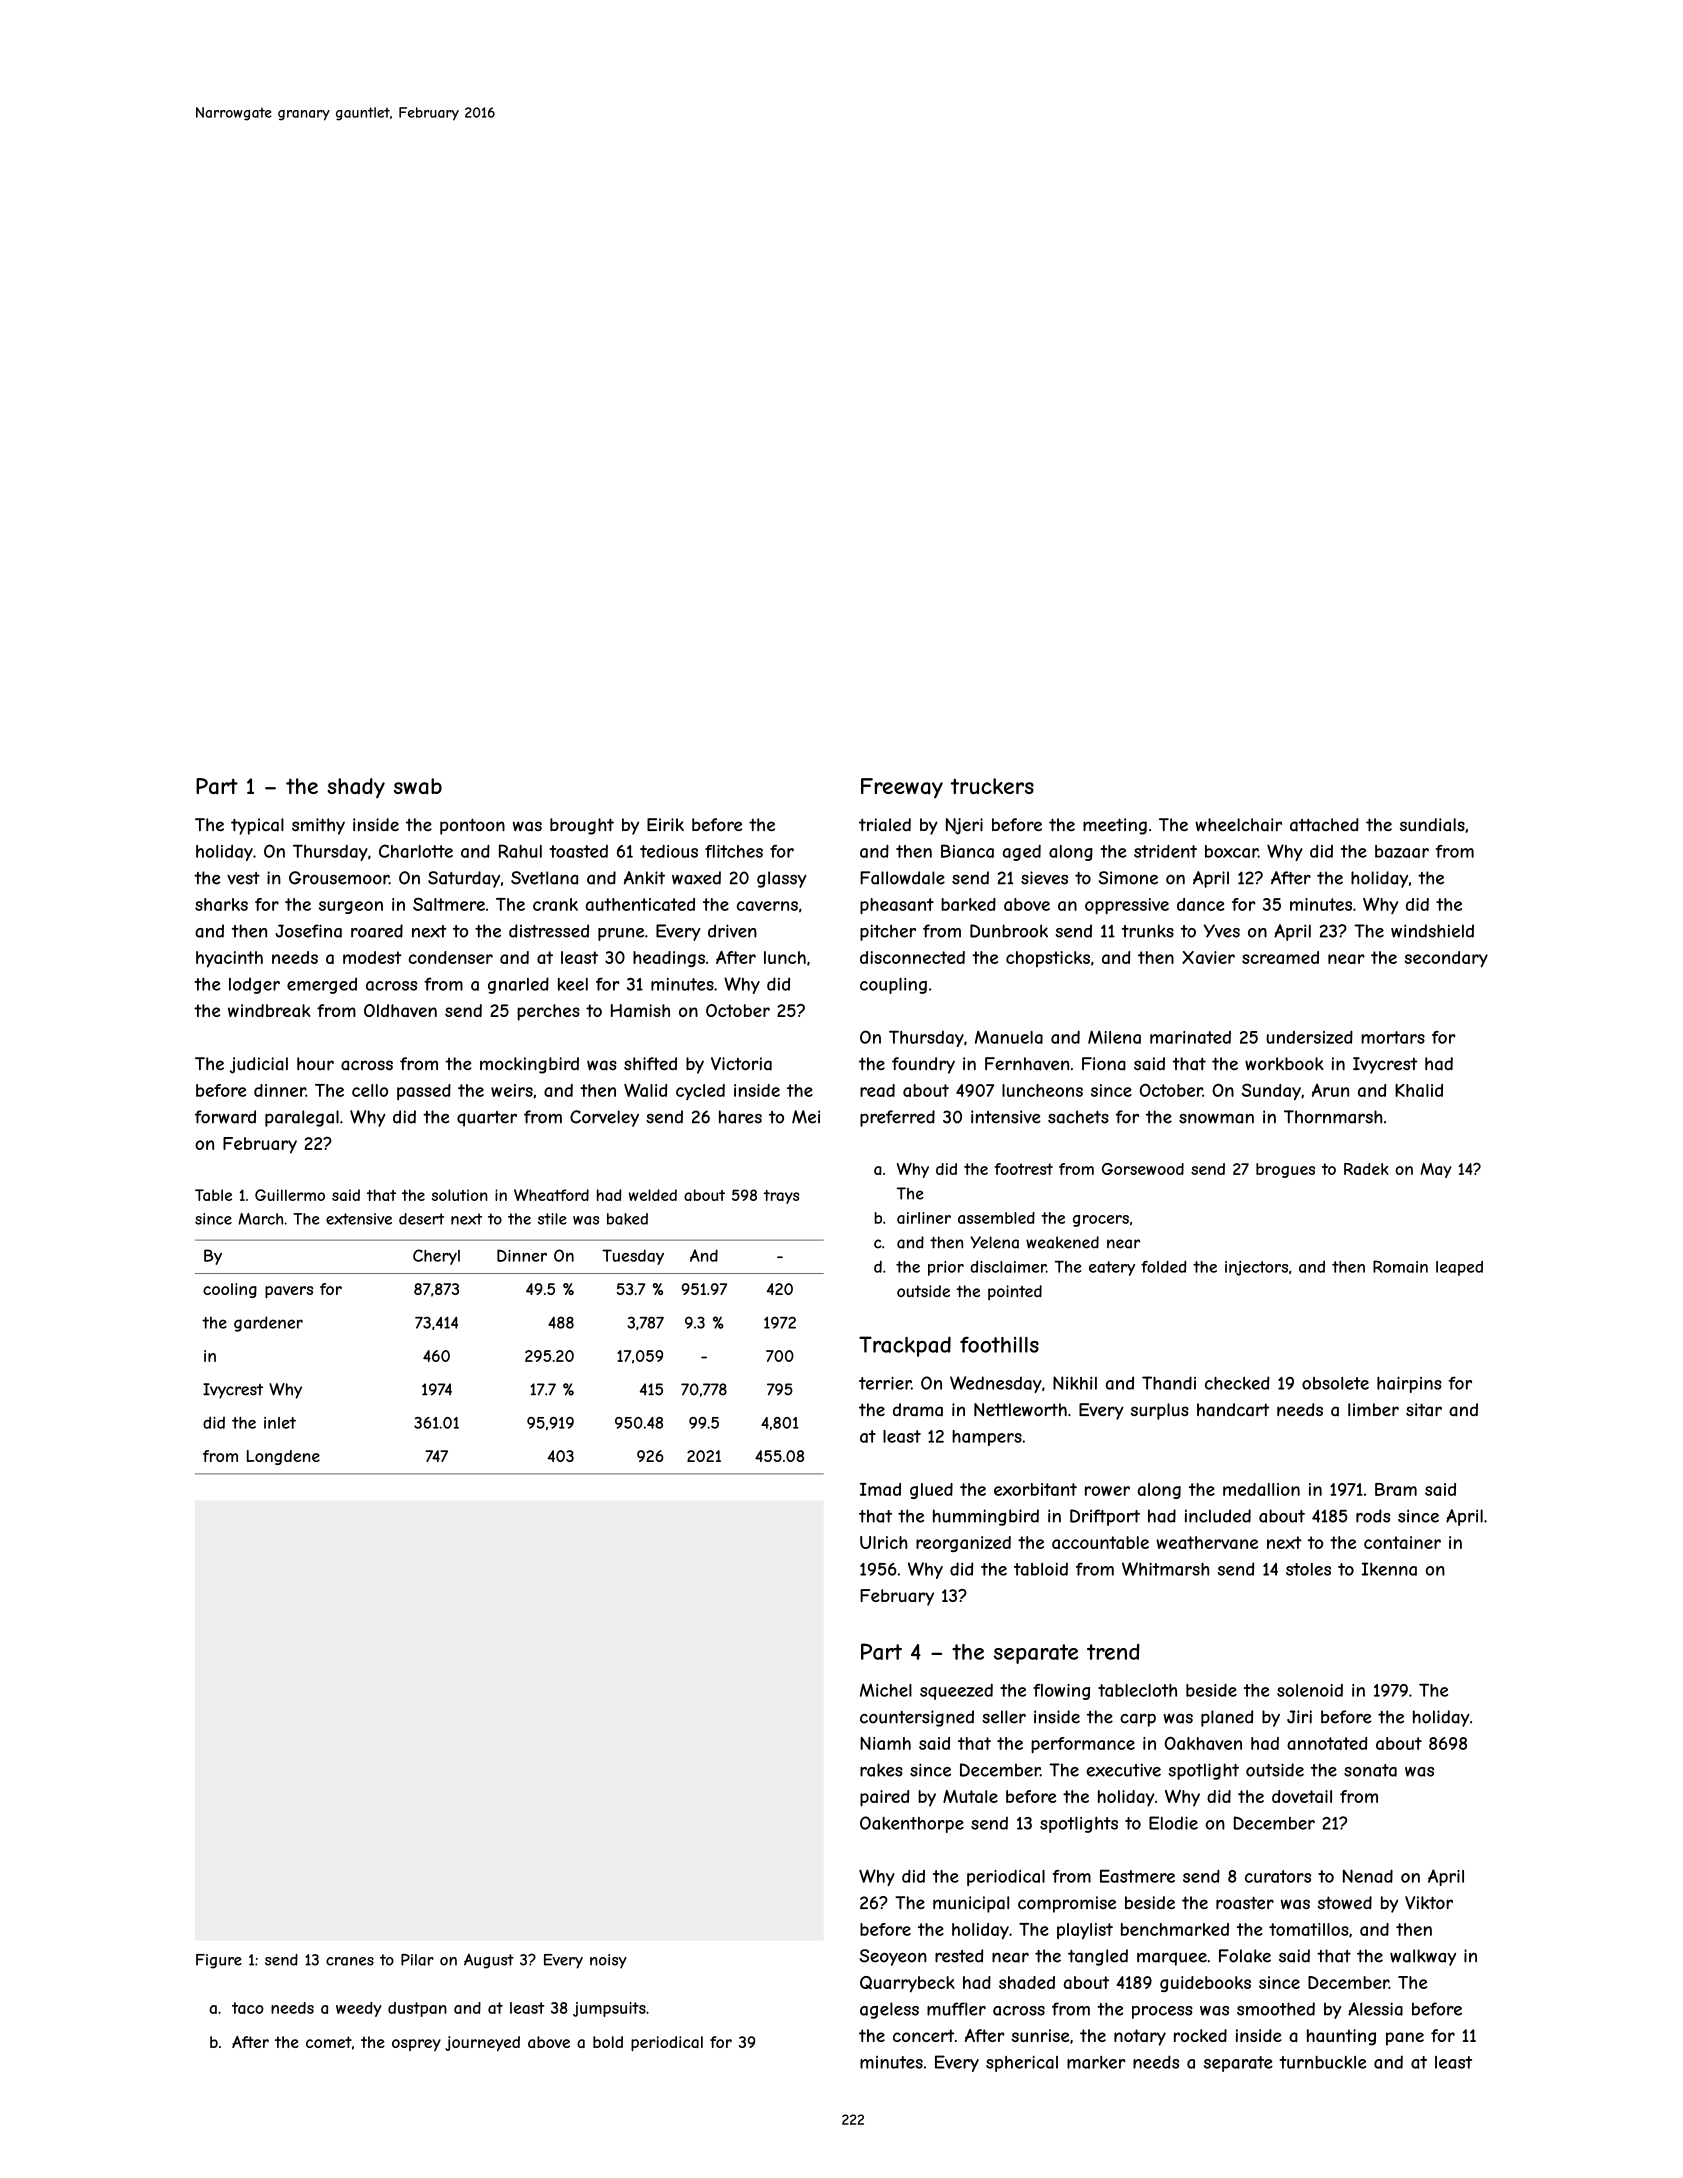 The width and height of the screenshot is (1683, 2178). Describe the element at coordinates (418, 786) in the screenshot. I see `swab` at that location.
